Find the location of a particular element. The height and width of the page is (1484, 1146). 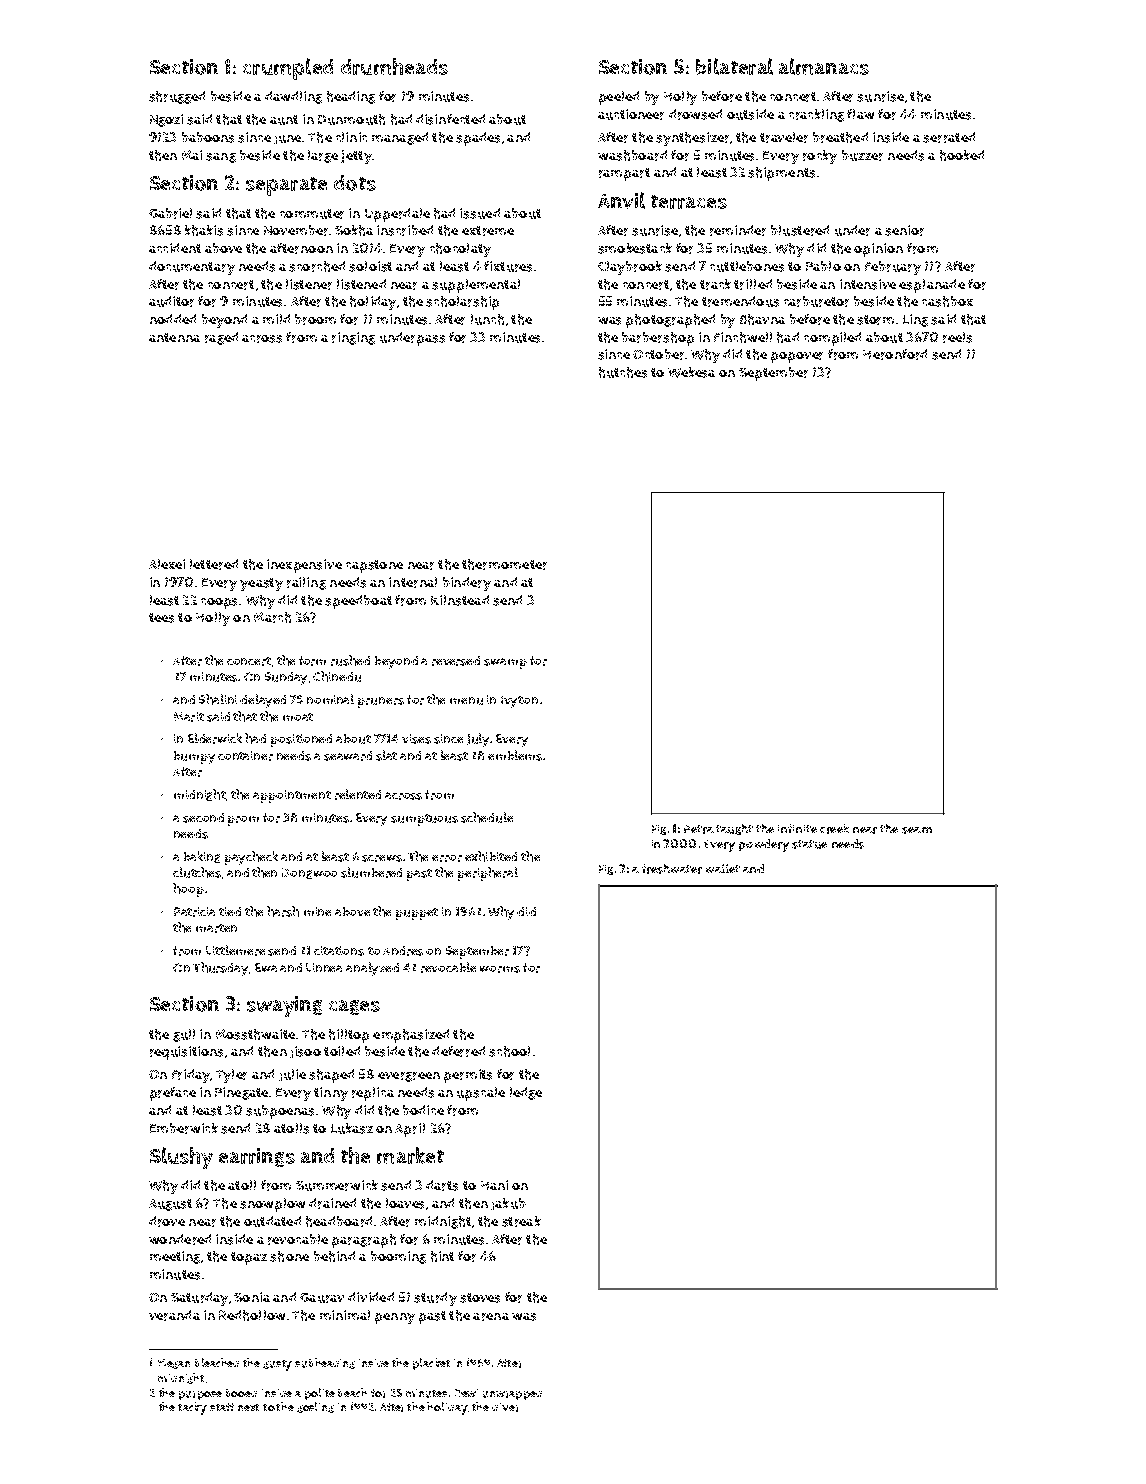

freshwater is located at coordinates (672, 869).
